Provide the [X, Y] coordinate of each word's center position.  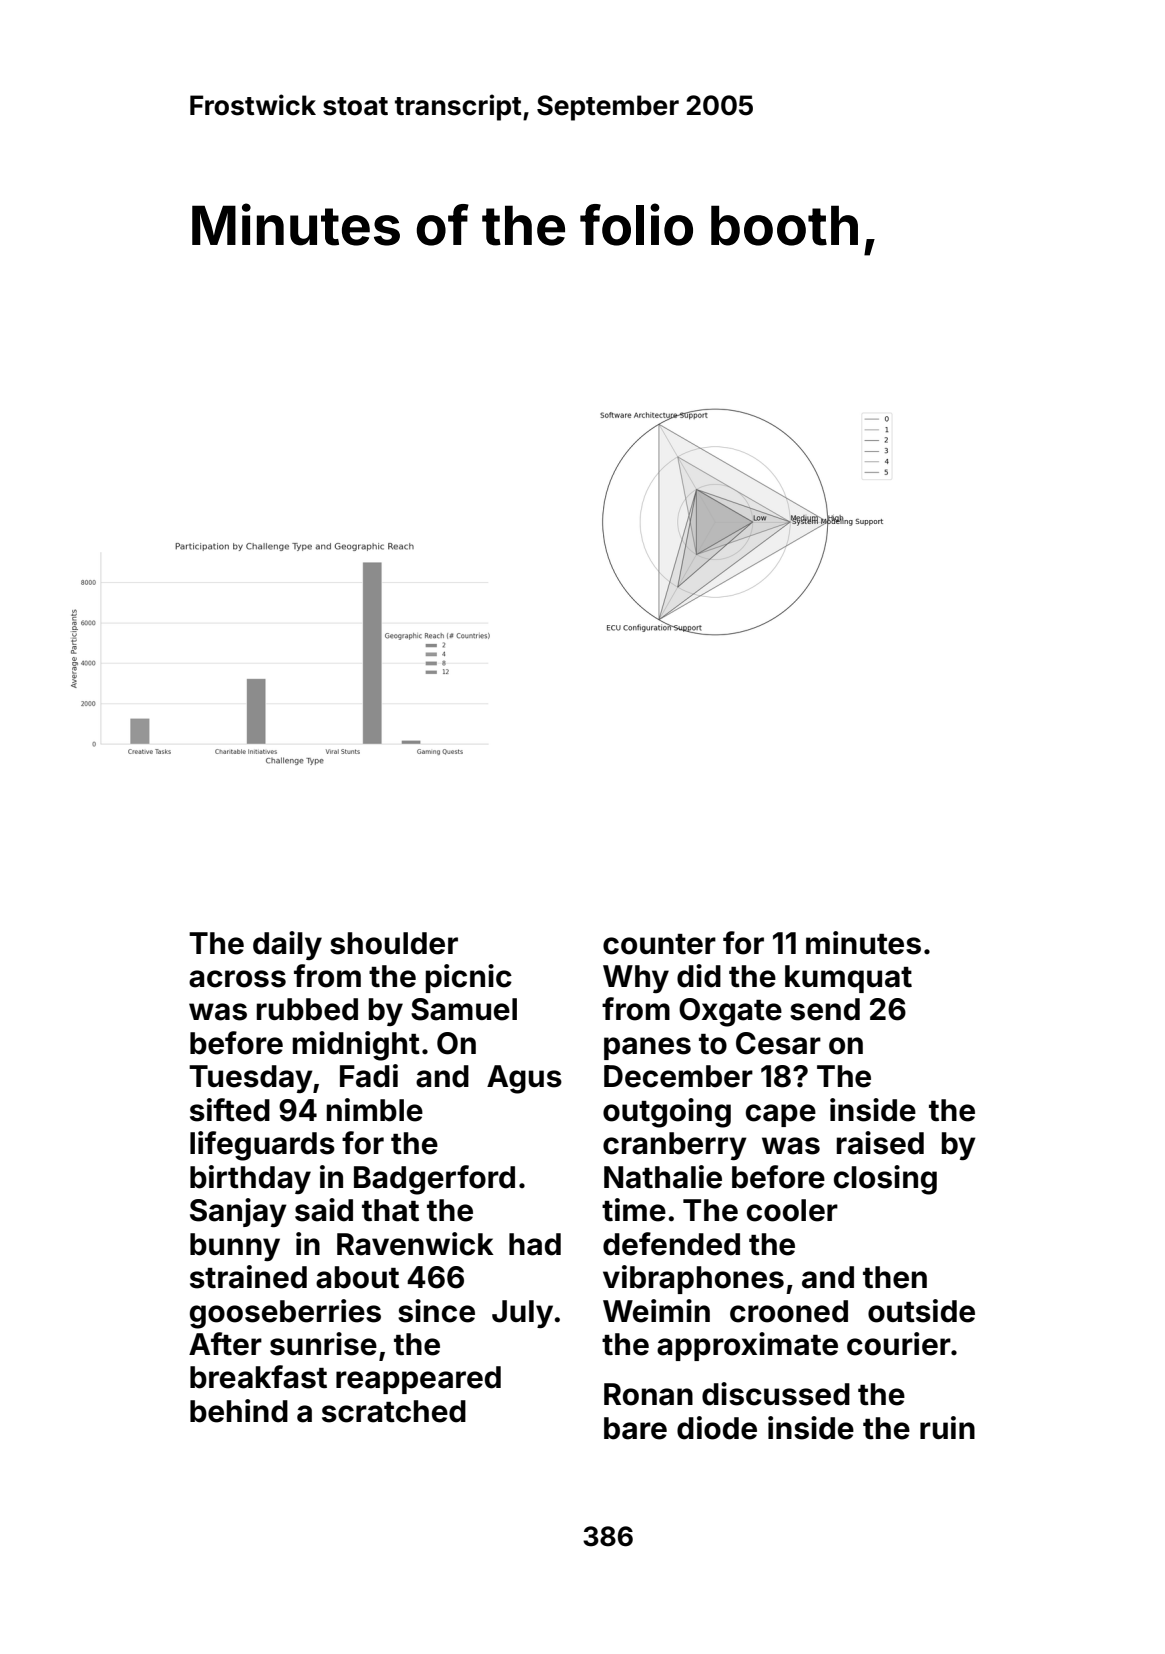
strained [248, 1277]
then [895, 1277]
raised [880, 1143]
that [390, 1210]
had [535, 1244]
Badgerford [434, 1180]
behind [239, 1411]
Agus [524, 1079]
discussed [776, 1394]
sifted [230, 1110]
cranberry [675, 1146]
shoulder [394, 943]
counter [659, 944]
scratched [394, 1411]
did [699, 976]
